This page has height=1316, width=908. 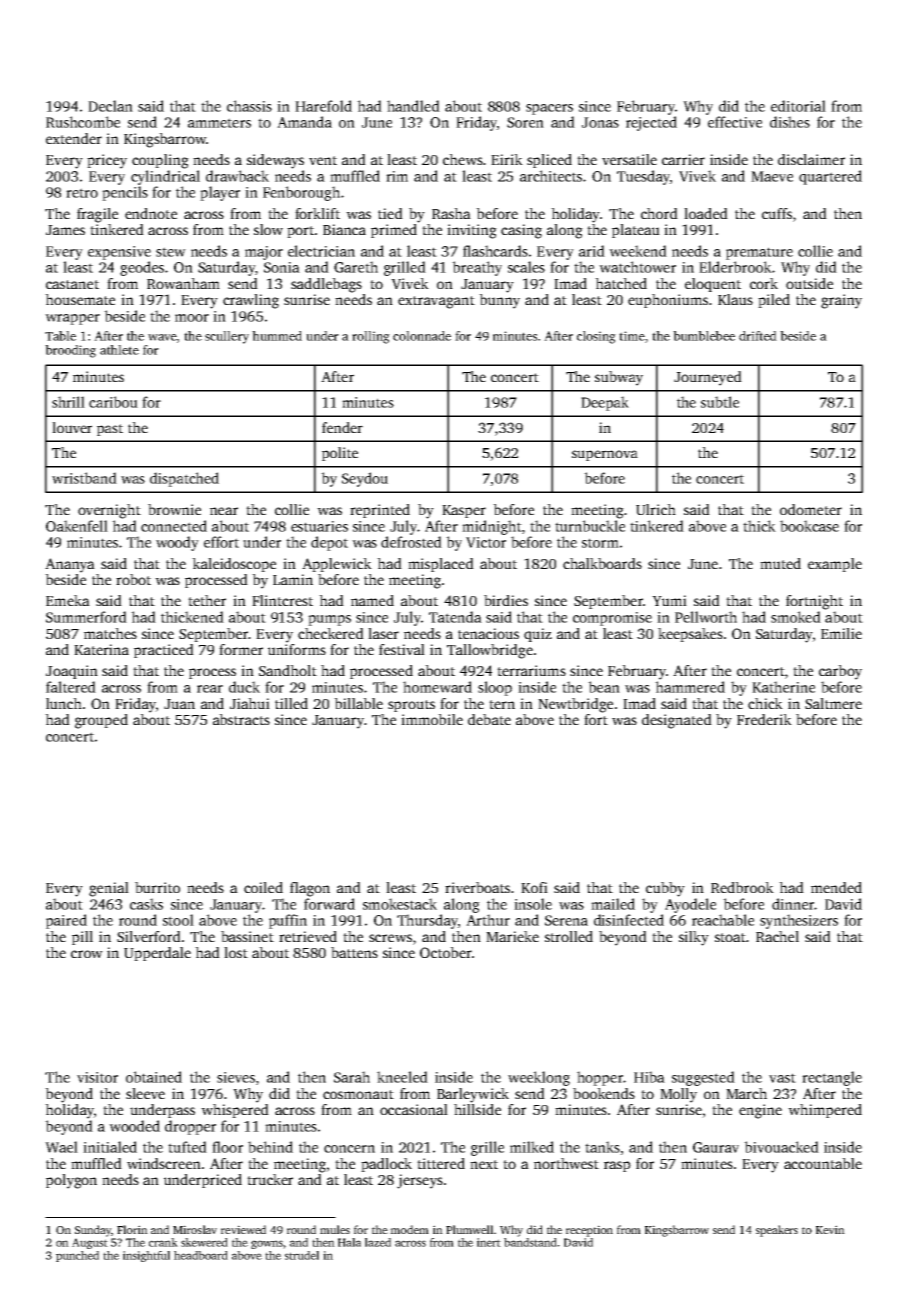 What do you see at coordinates (589, 1231) in the page?
I see `reception` at bounding box center [589, 1231].
